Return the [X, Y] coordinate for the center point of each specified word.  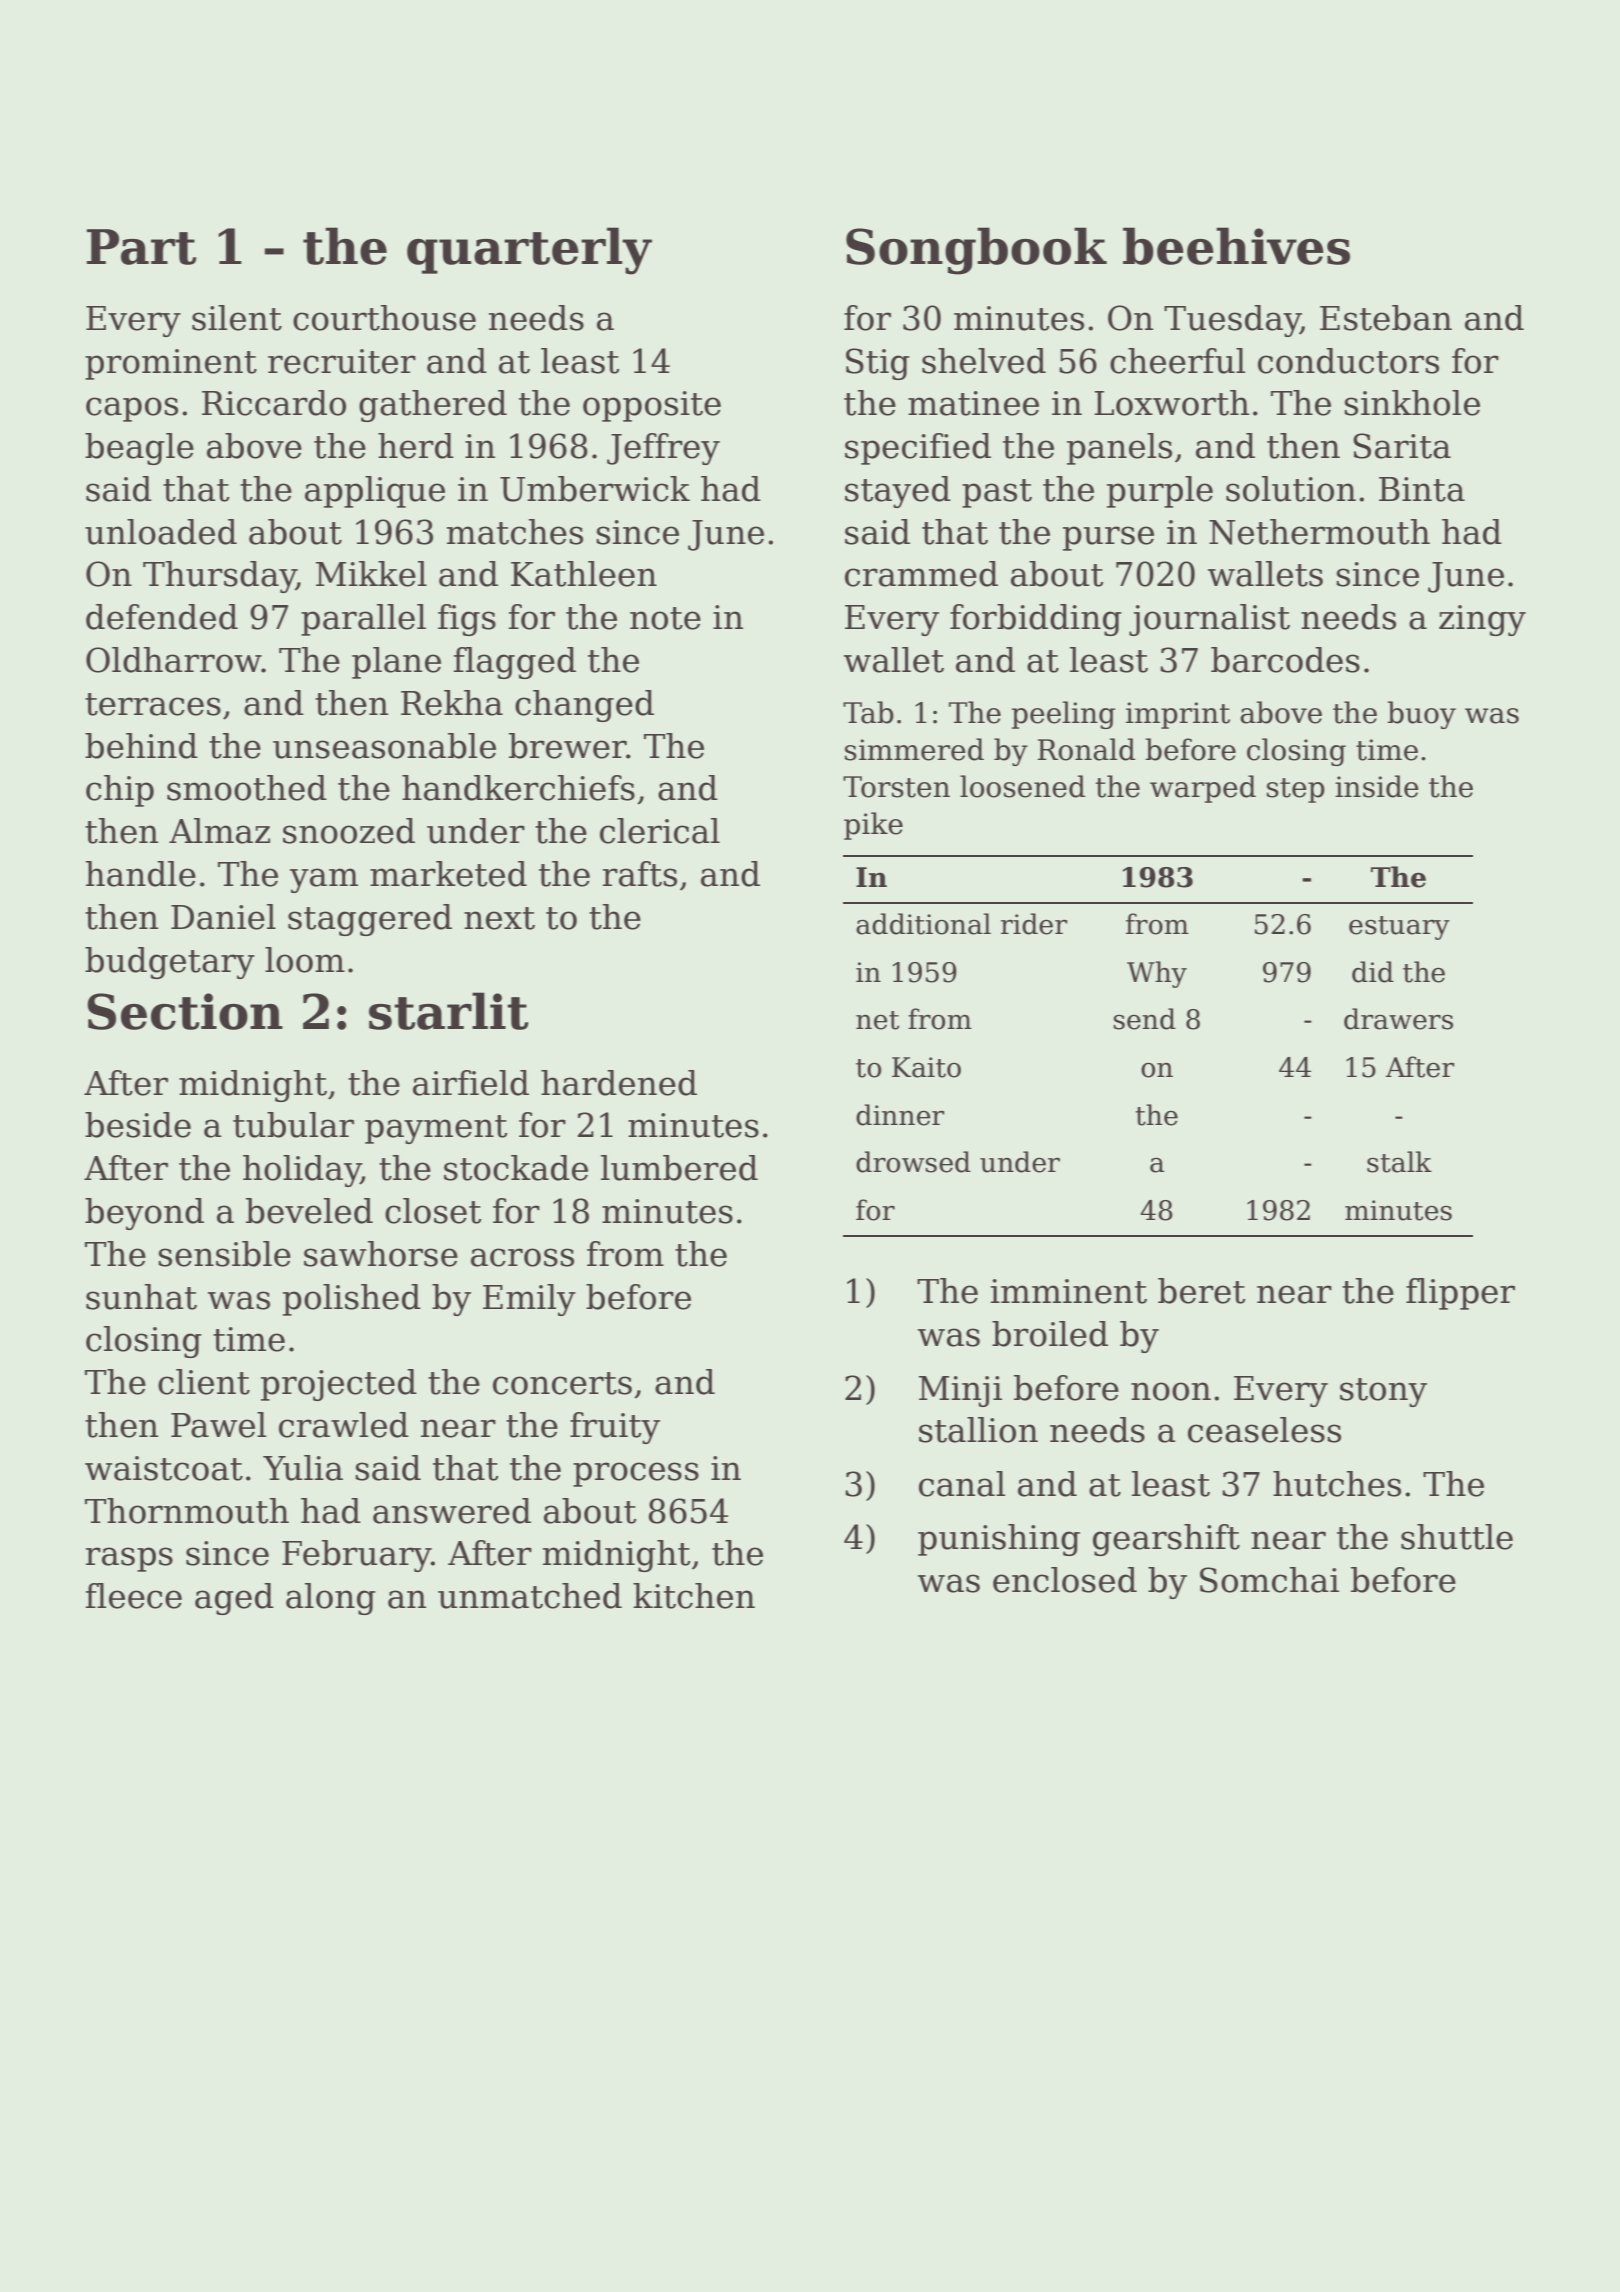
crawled [344, 1425]
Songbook [976, 251]
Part [142, 247]
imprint [1178, 715]
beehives [1236, 246]
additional [923, 924]
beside [138, 1125]
